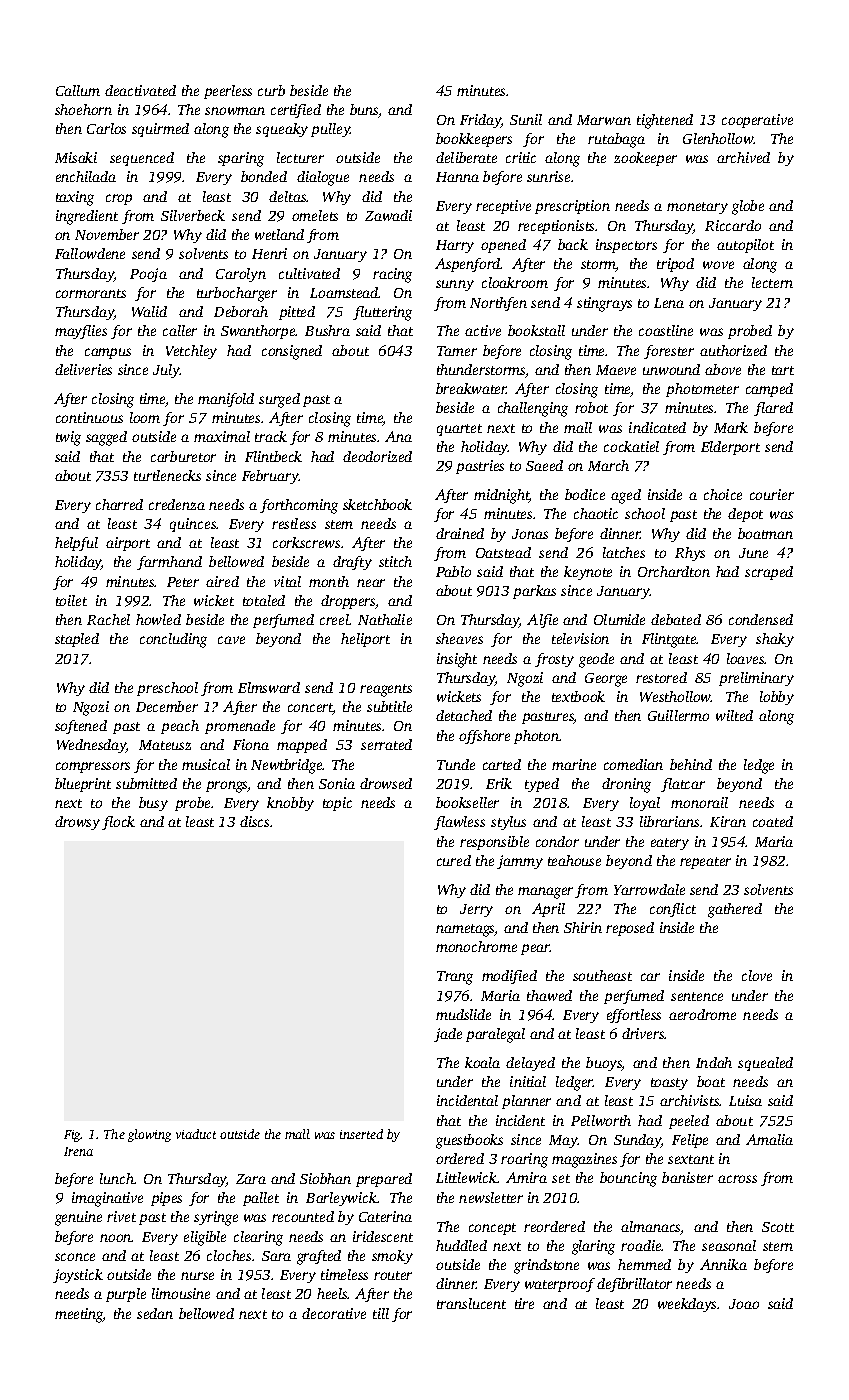  What do you see at coordinates (228, 92) in the screenshot?
I see `peerless` at bounding box center [228, 92].
